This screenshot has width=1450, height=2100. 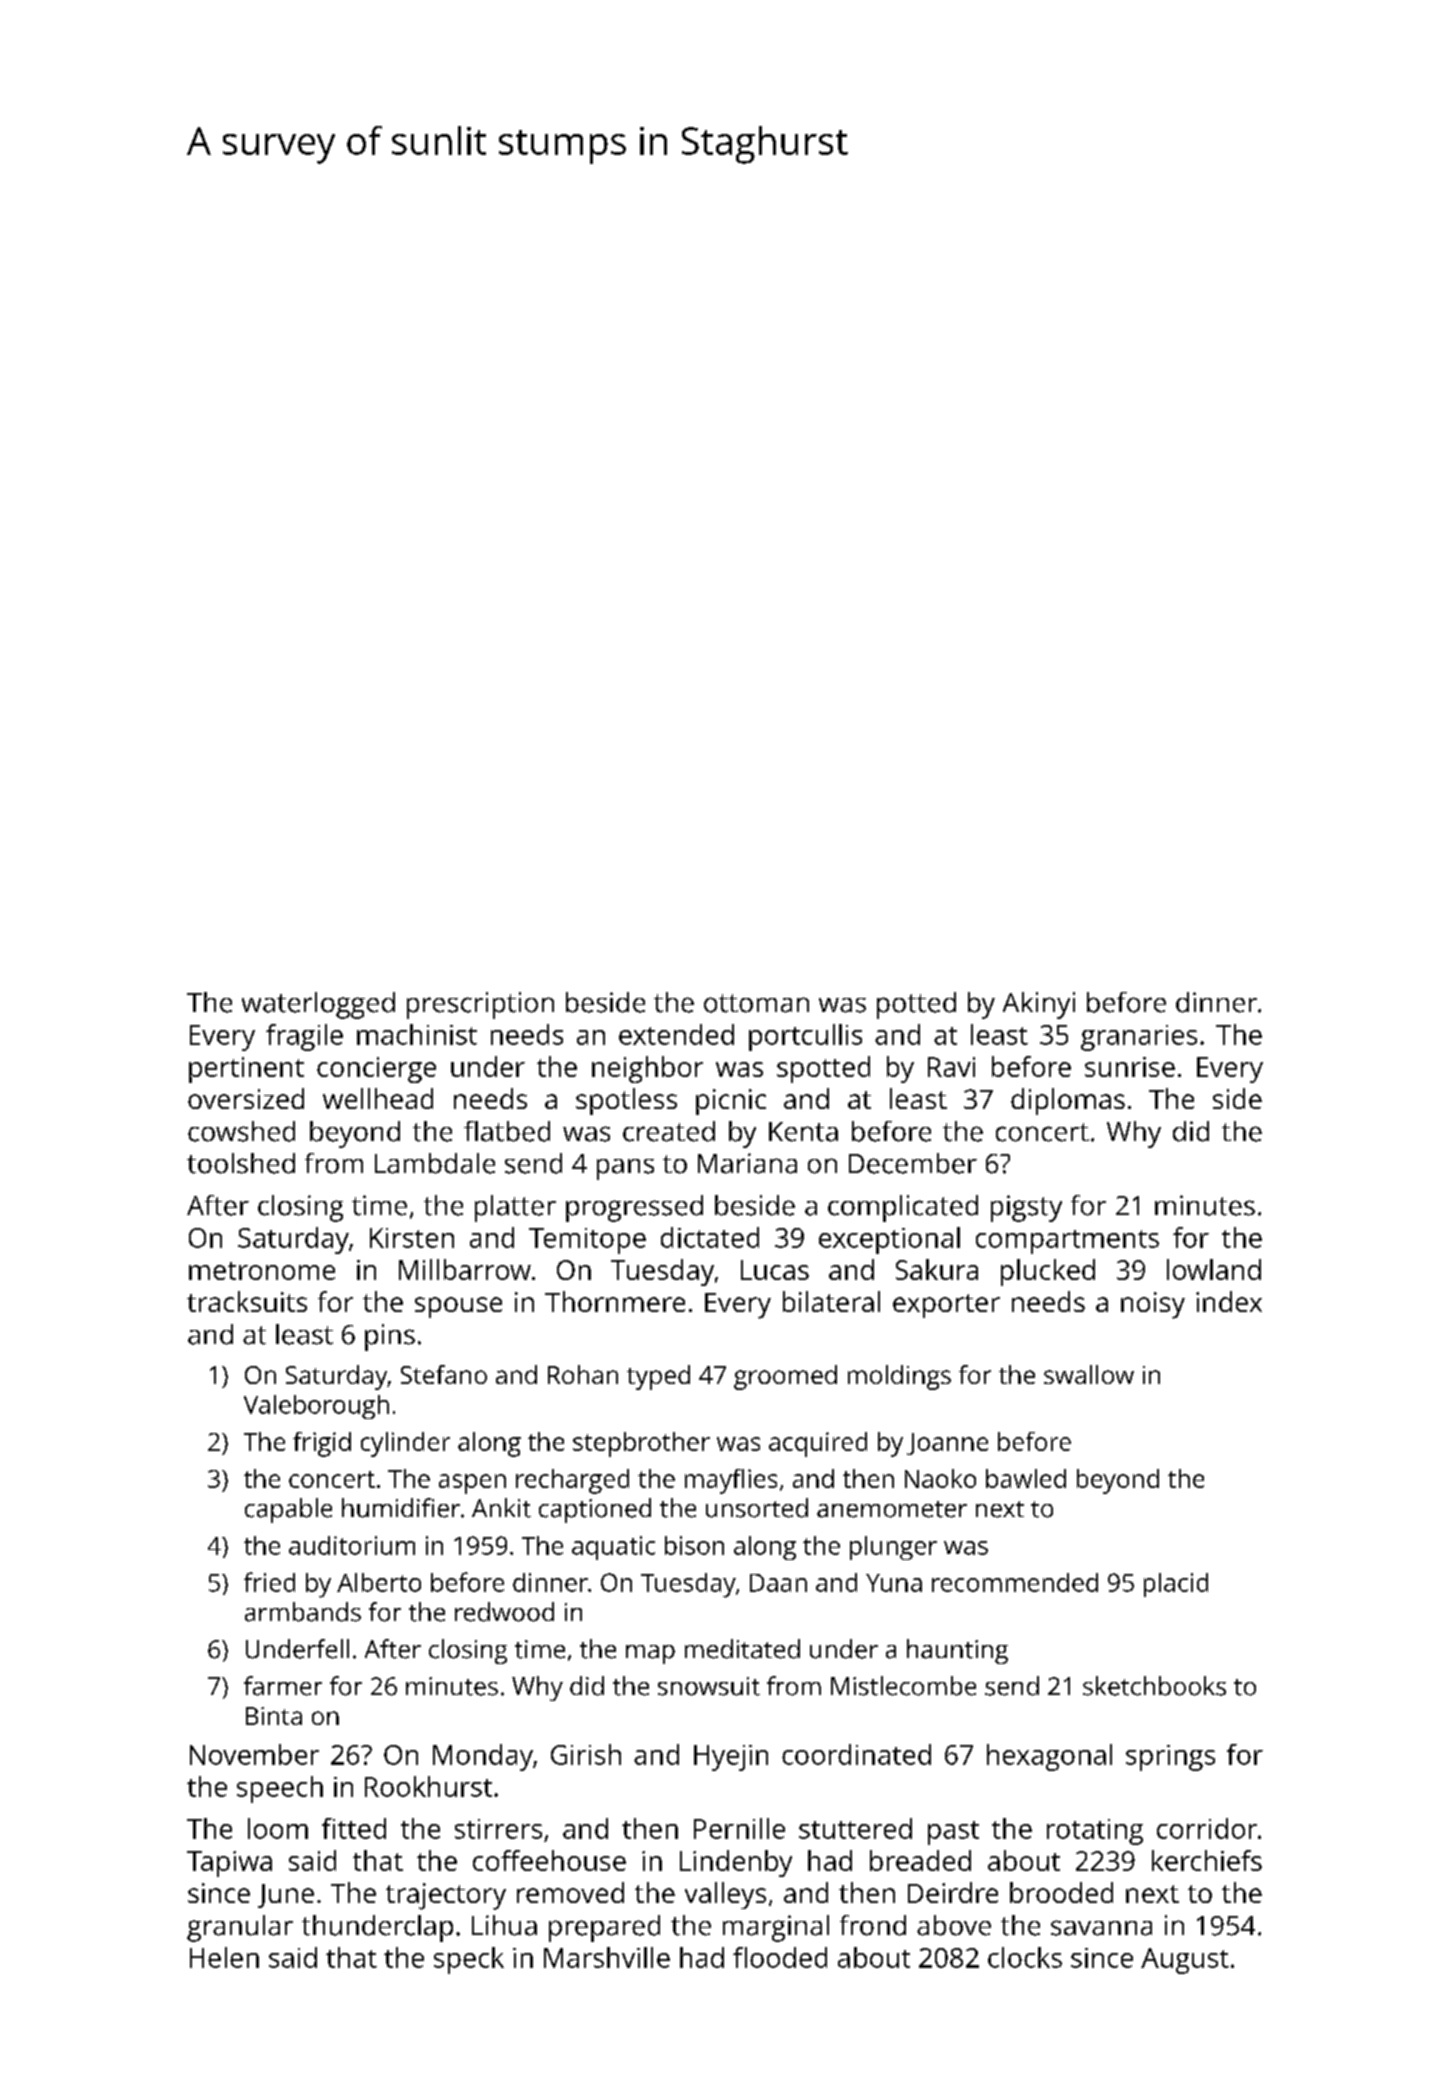 What do you see at coordinates (428, 1786) in the screenshot?
I see `Rookhurst` at bounding box center [428, 1786].
